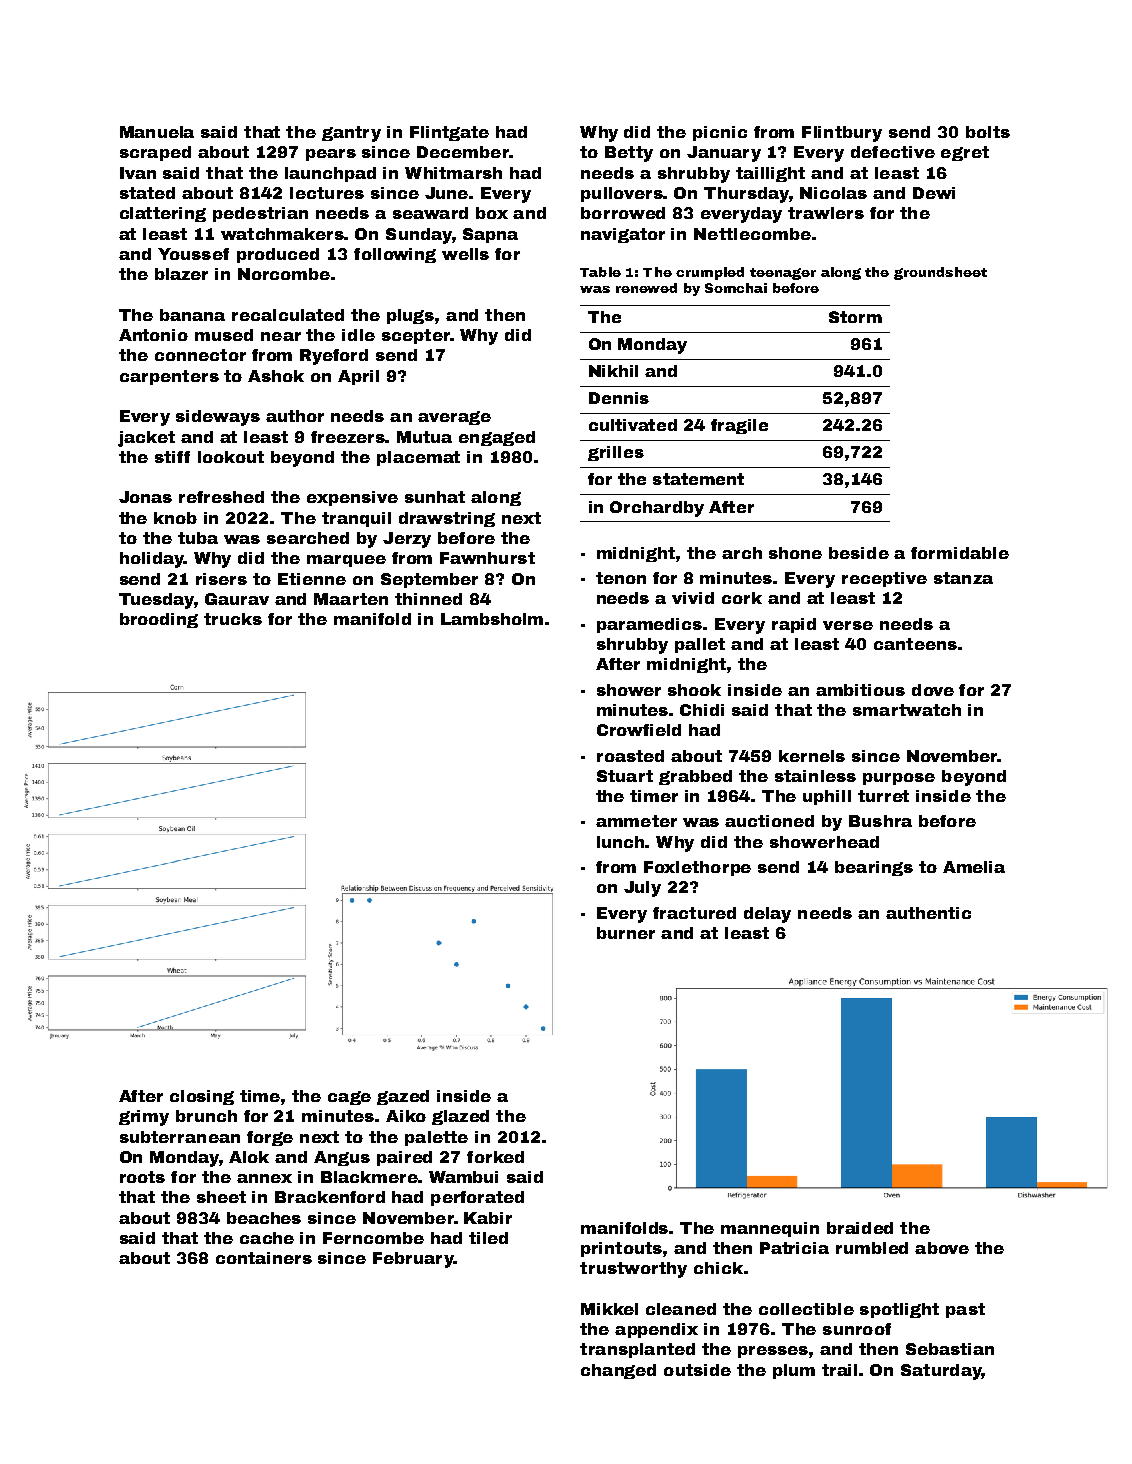  What do you see at coordinates (625, 776) in the screenshot?
I see `Stuart` at bounding box center [625, 776].
